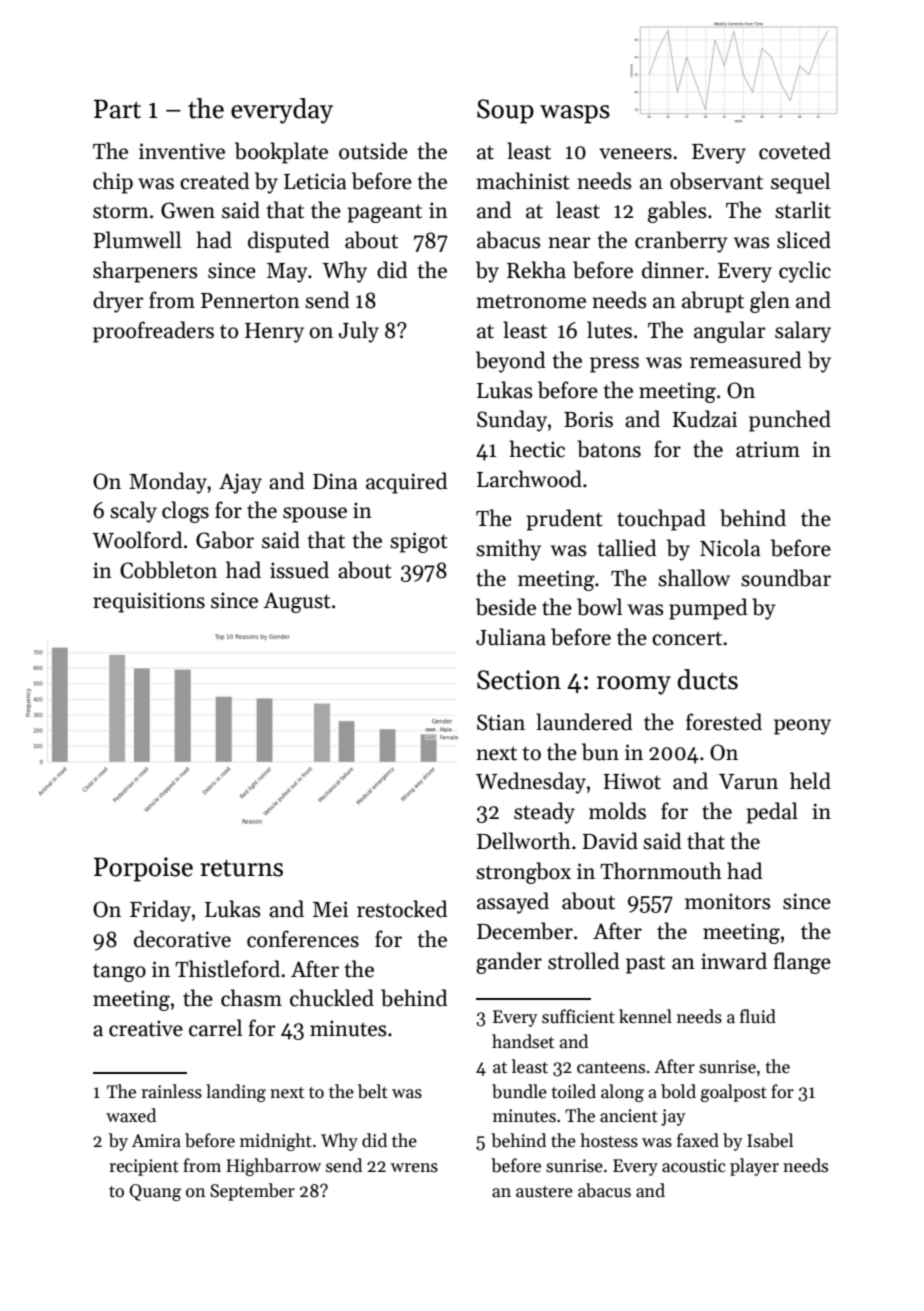  I want to click on Porpoise, so click(143, 869).
